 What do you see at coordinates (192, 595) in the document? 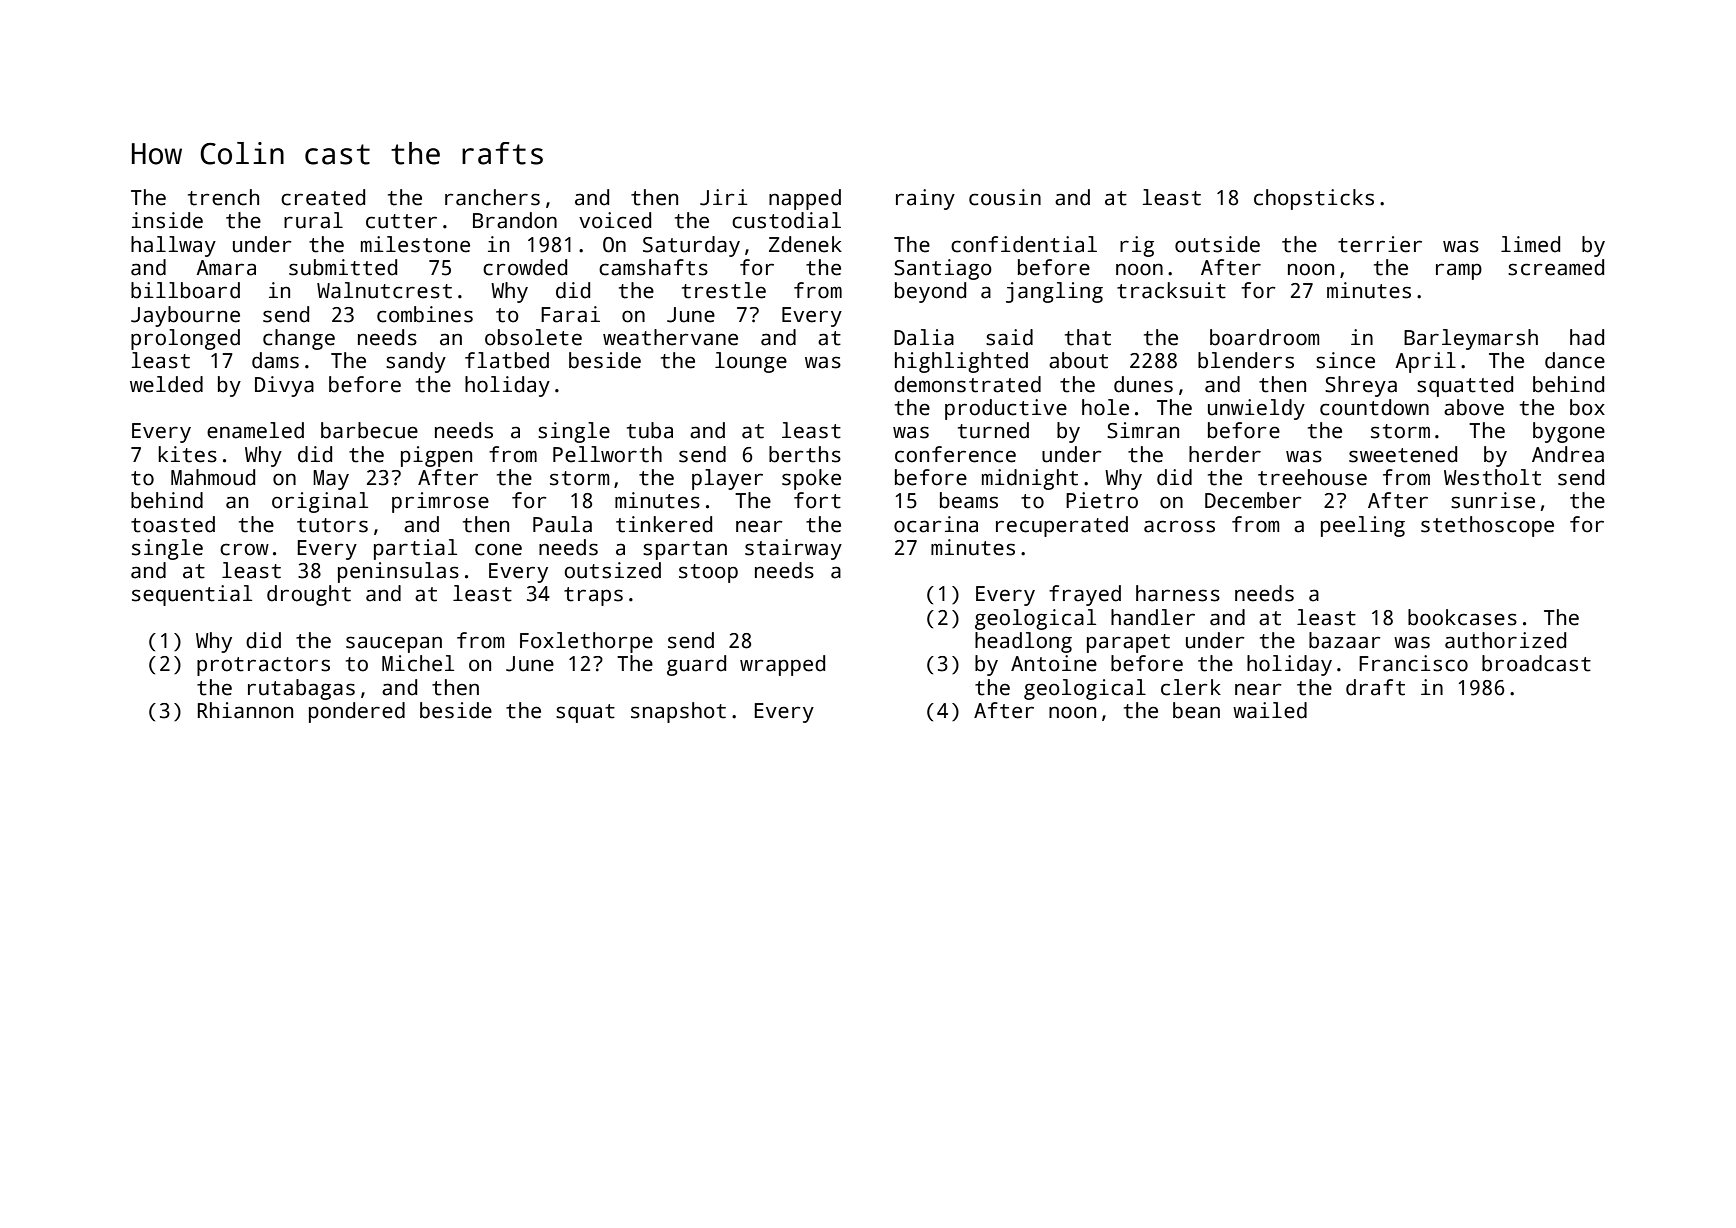
I see `sequential` at bounding box center [192, 595].
